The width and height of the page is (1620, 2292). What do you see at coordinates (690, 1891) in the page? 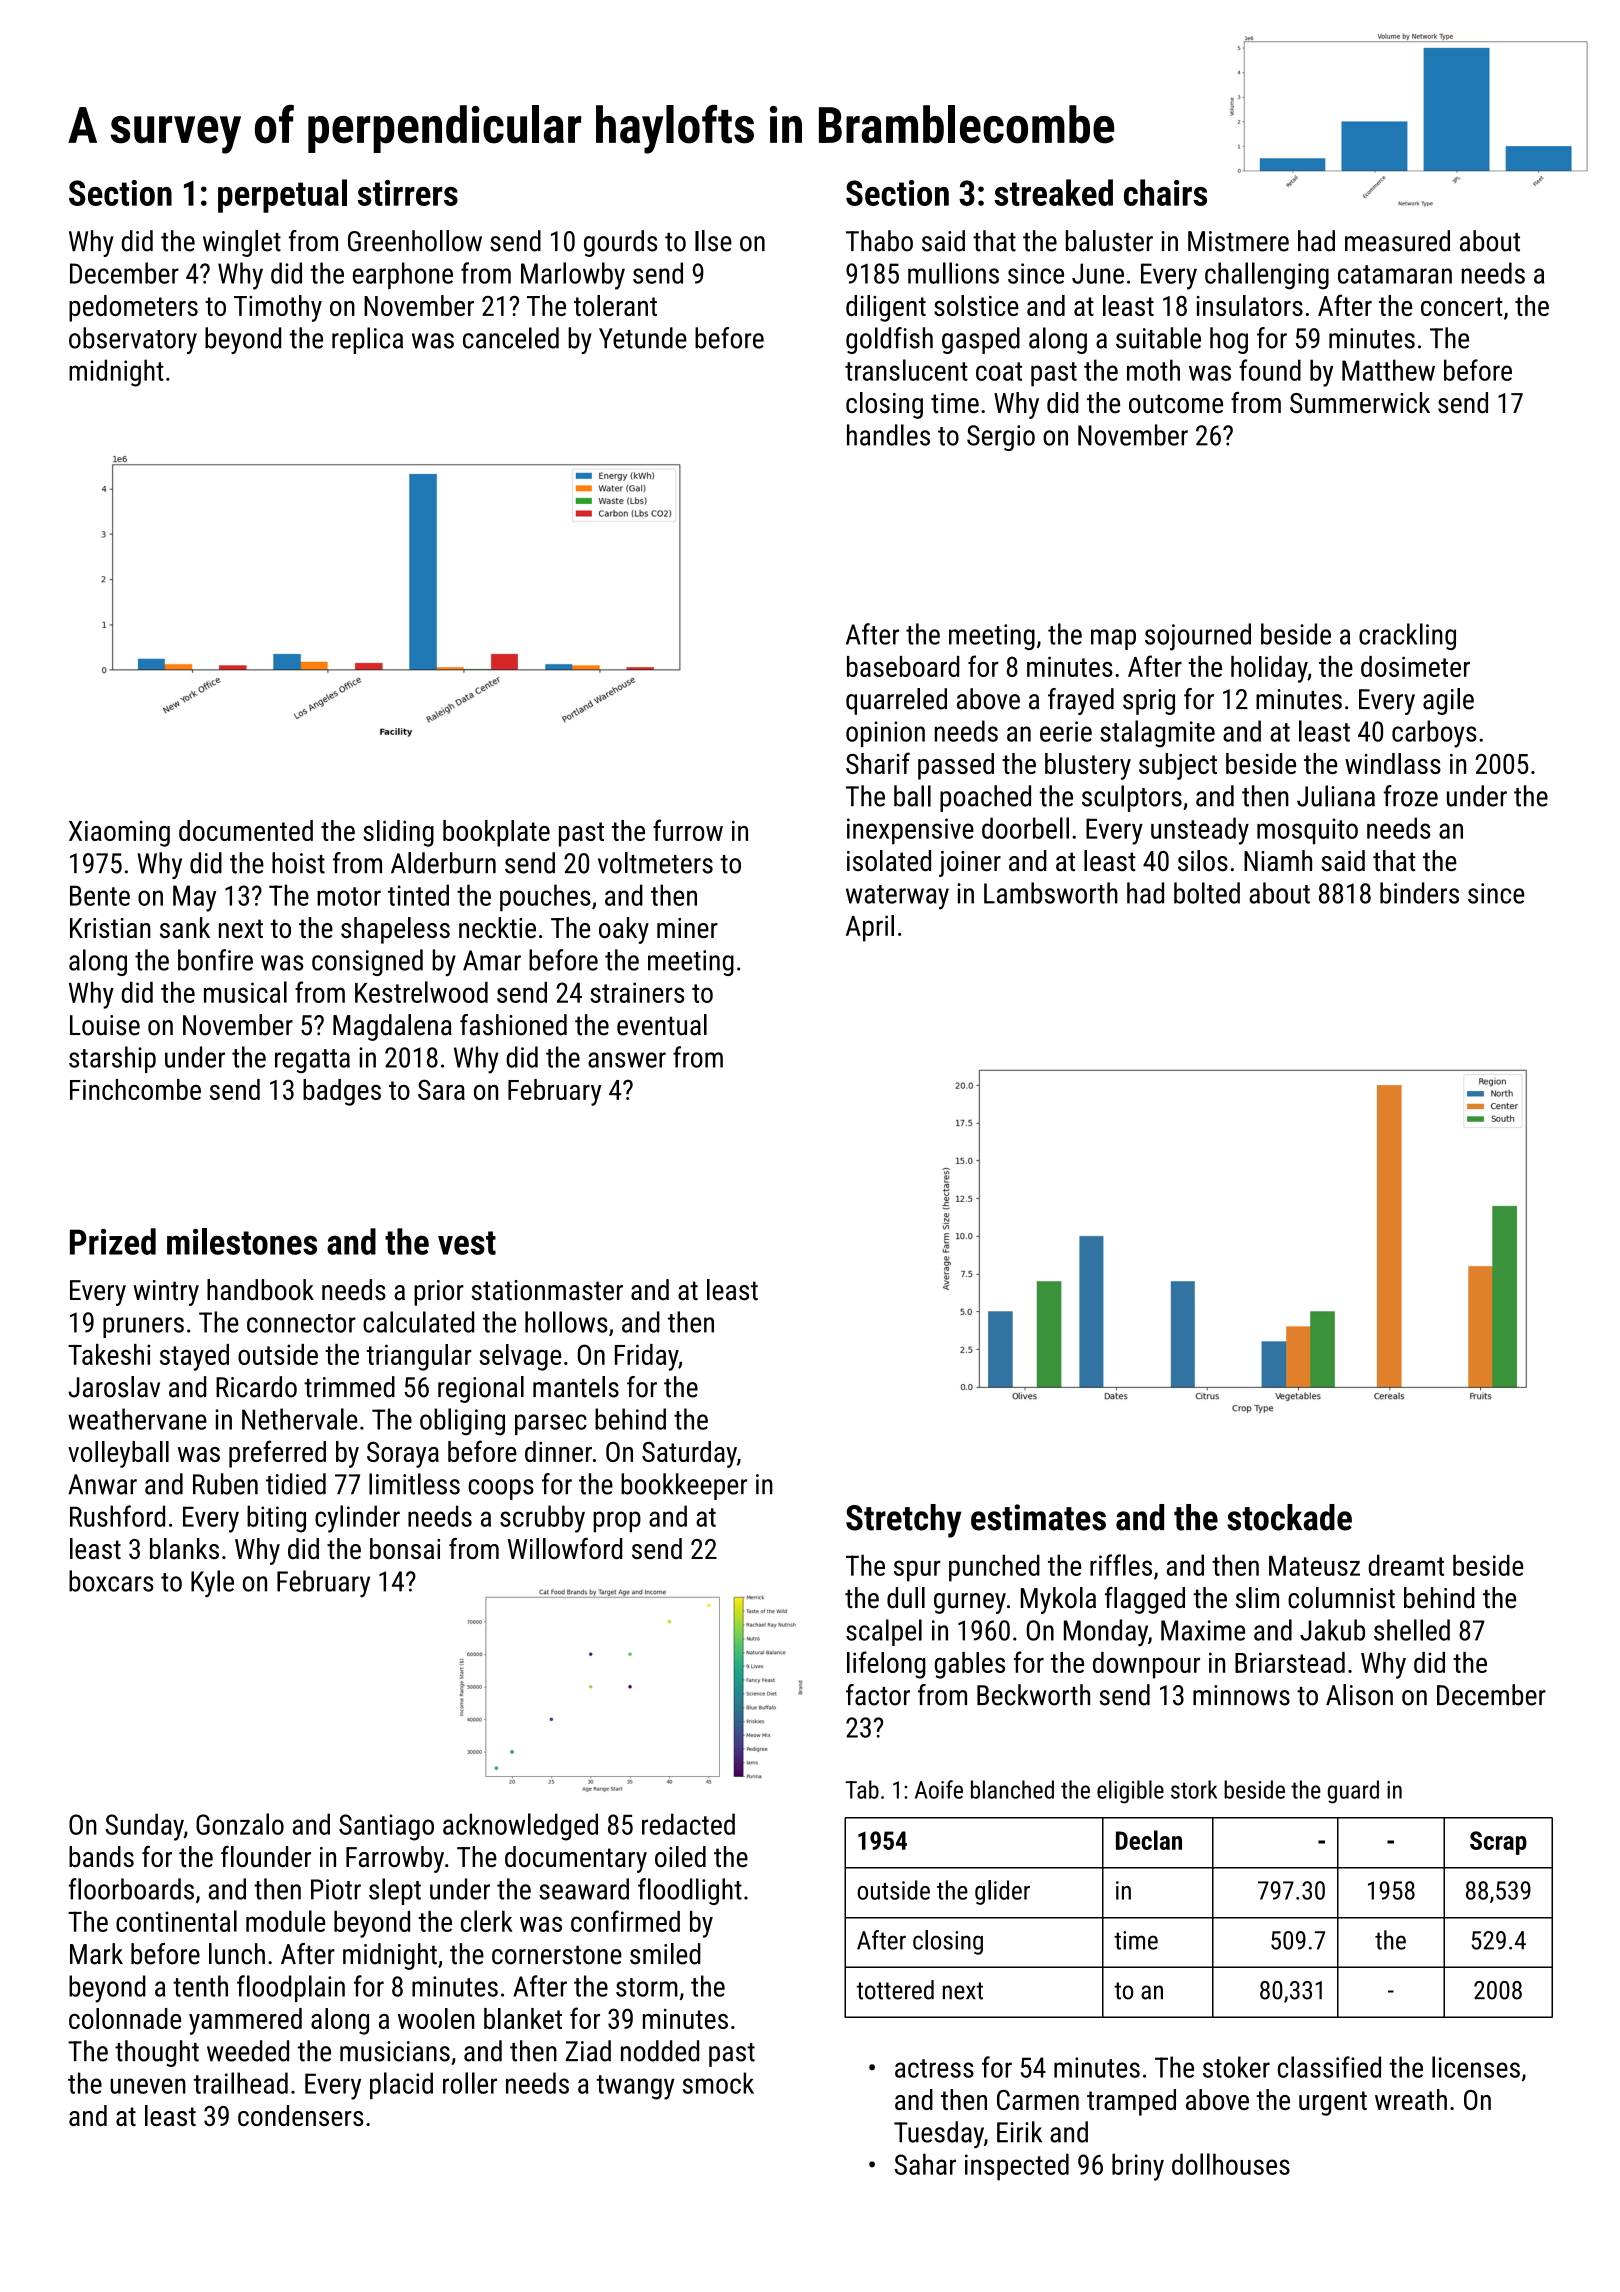
I see `floodlight` at bounding box center [690, 1891].
